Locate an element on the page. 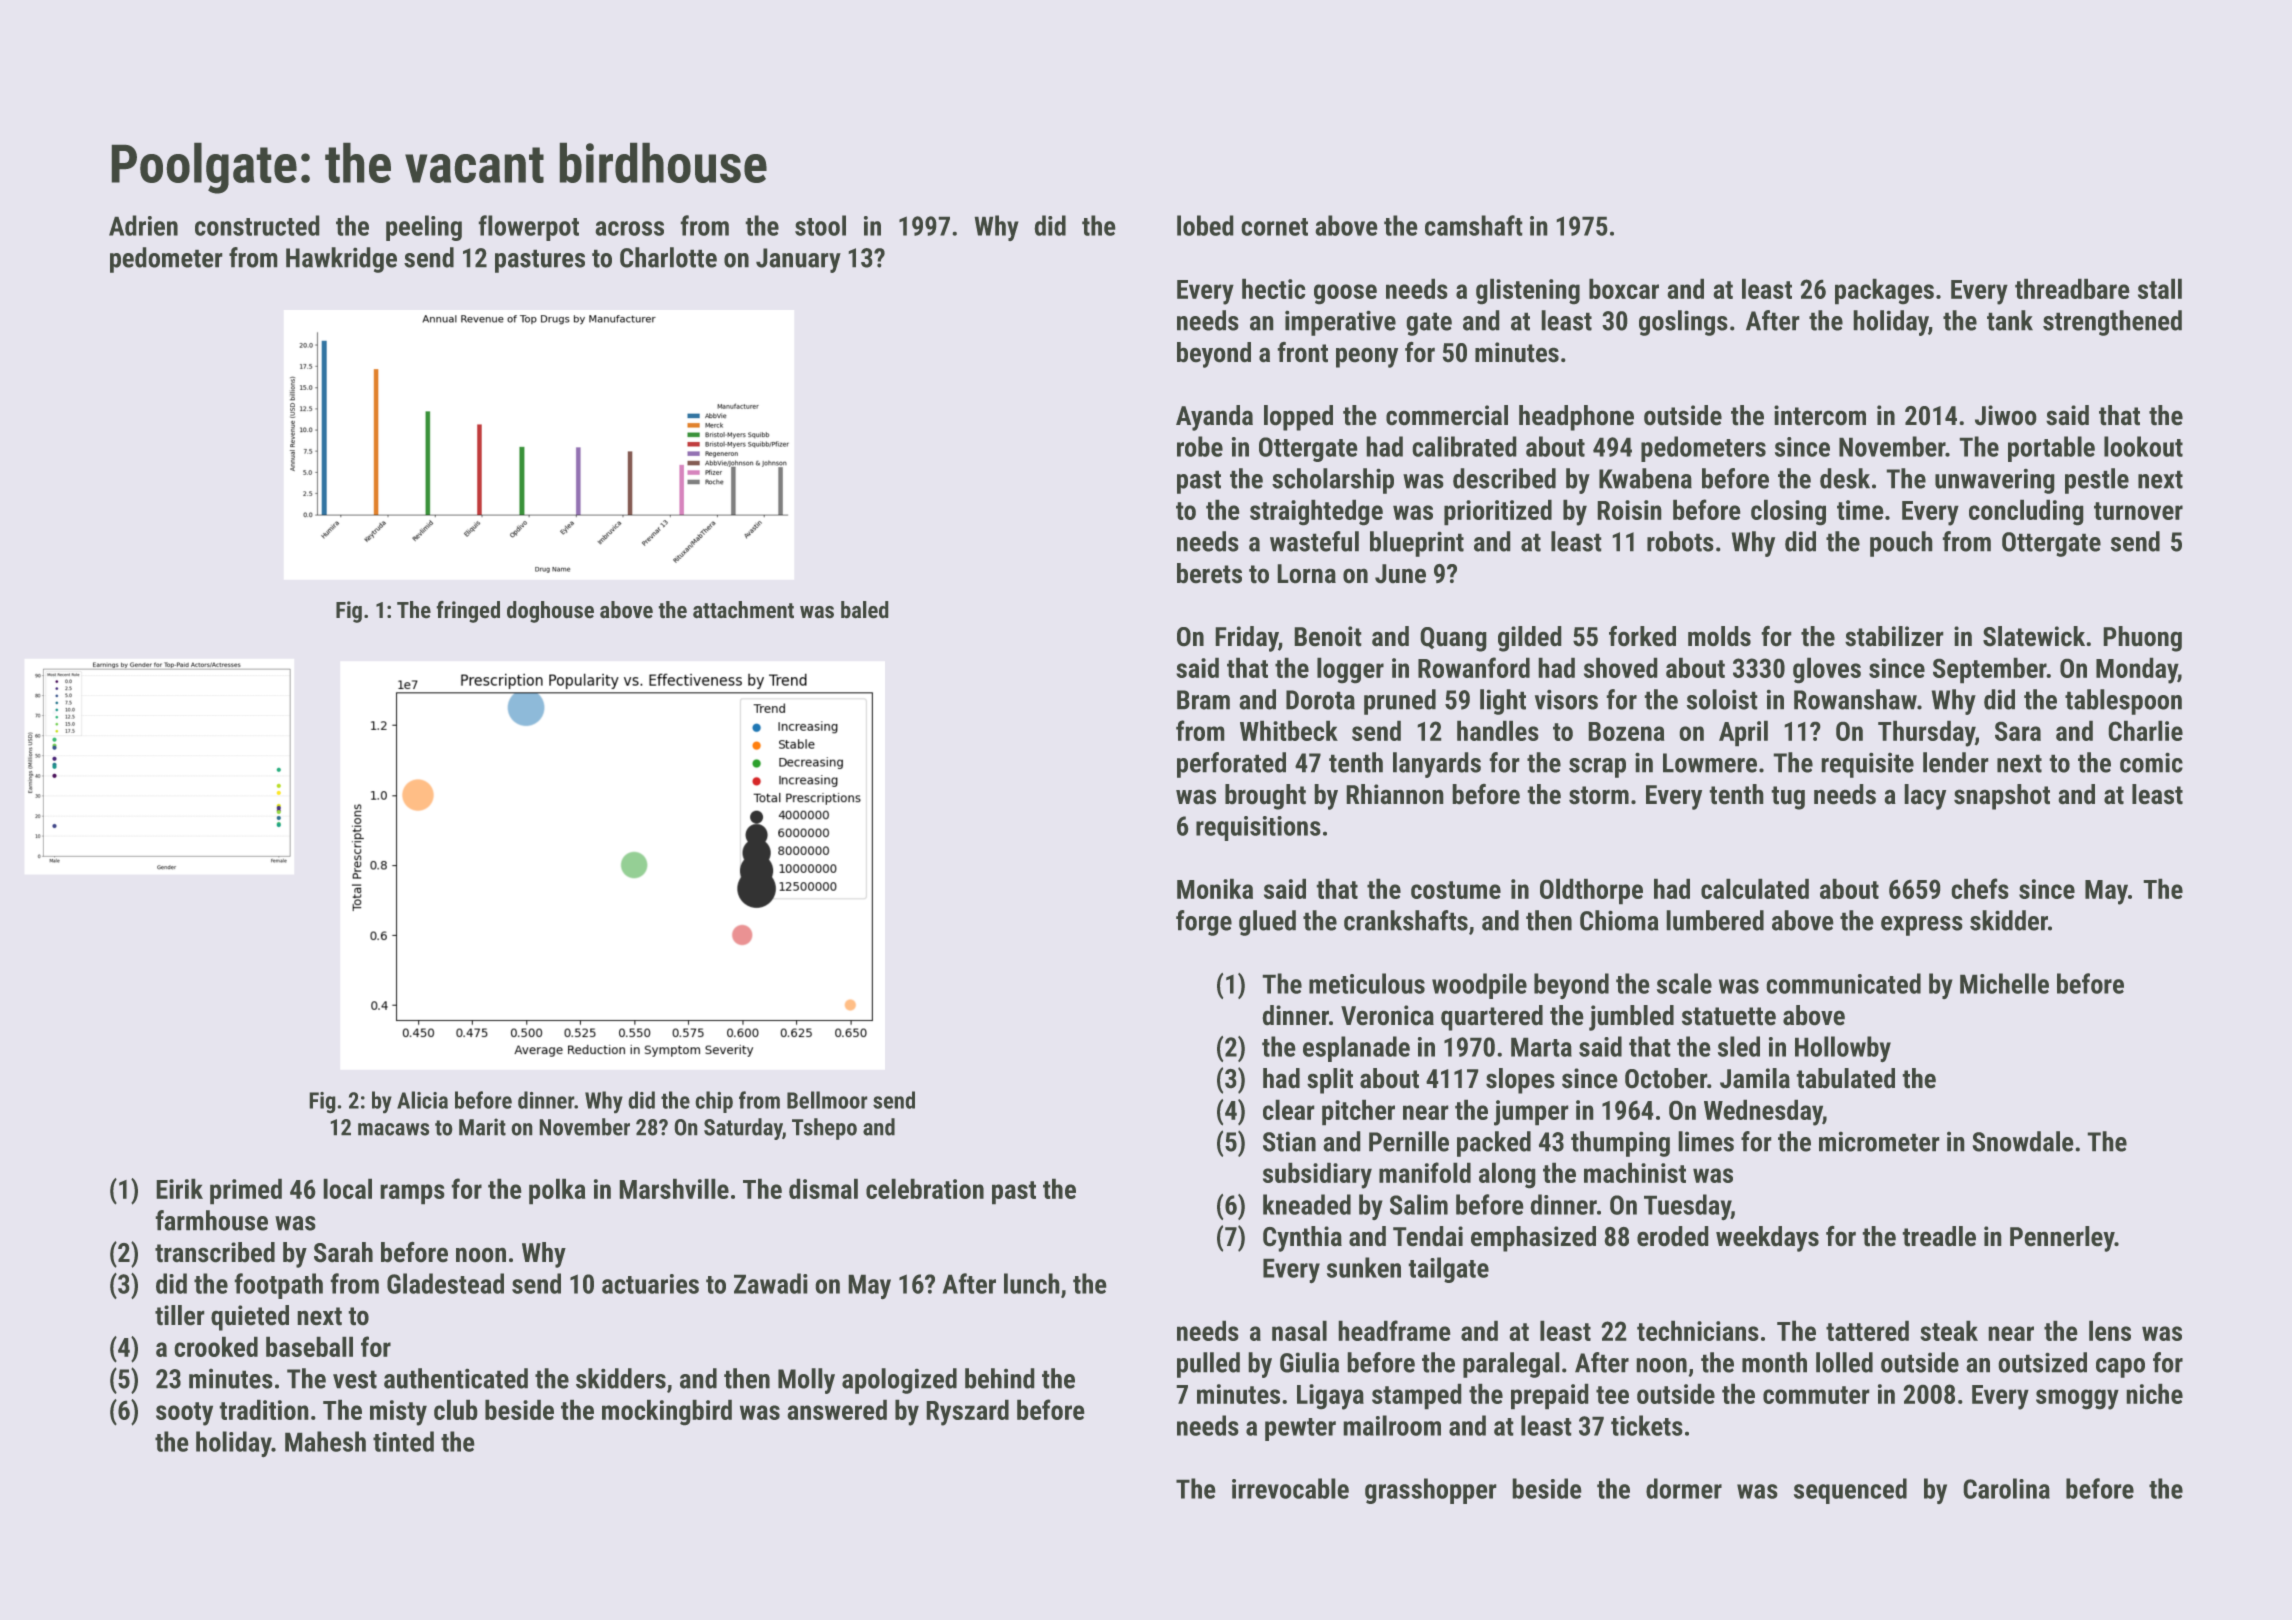  forked is located at coordinates (1642, 636).
